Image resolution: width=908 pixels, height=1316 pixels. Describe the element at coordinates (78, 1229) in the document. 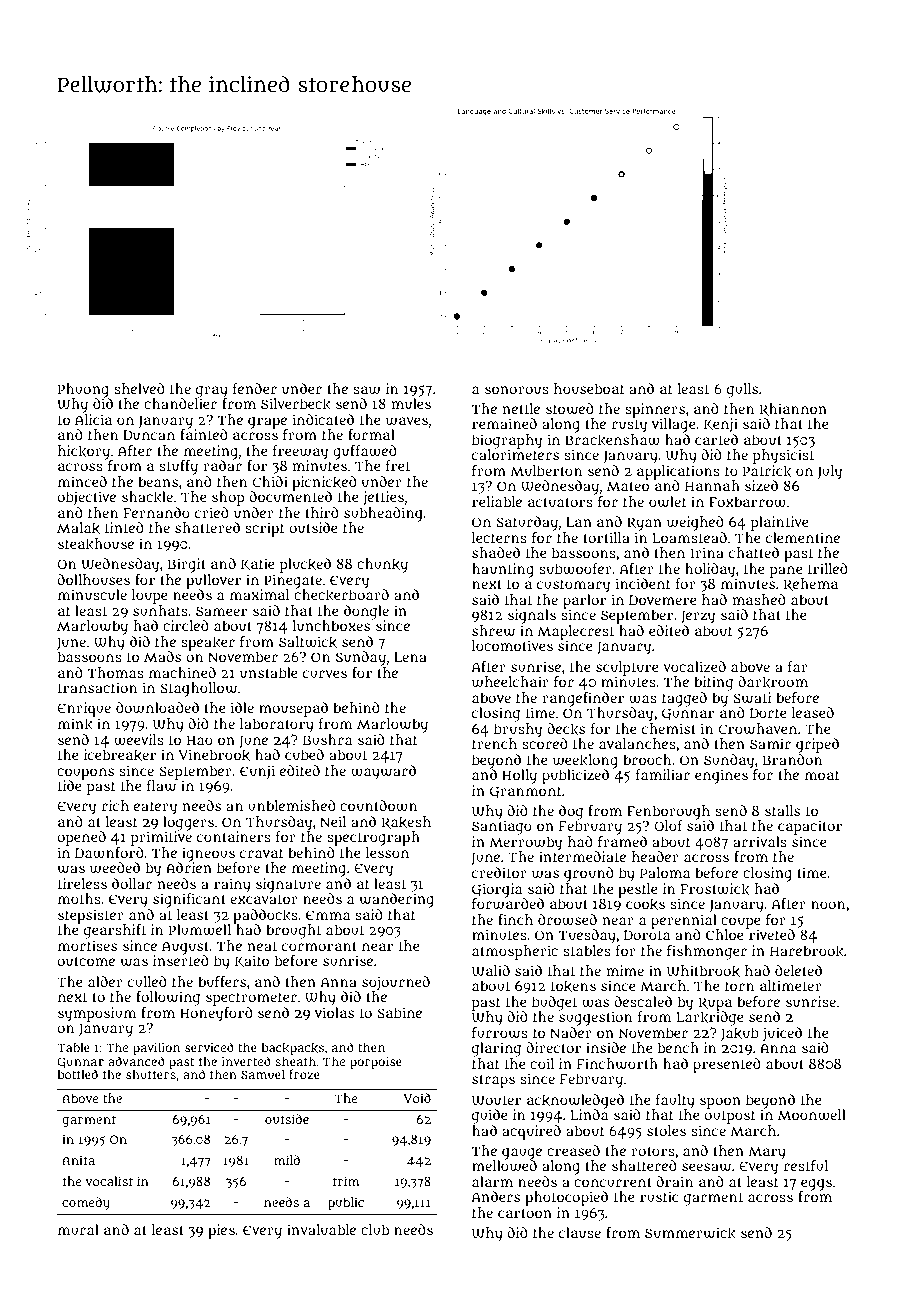

I see `mural` at that location.
